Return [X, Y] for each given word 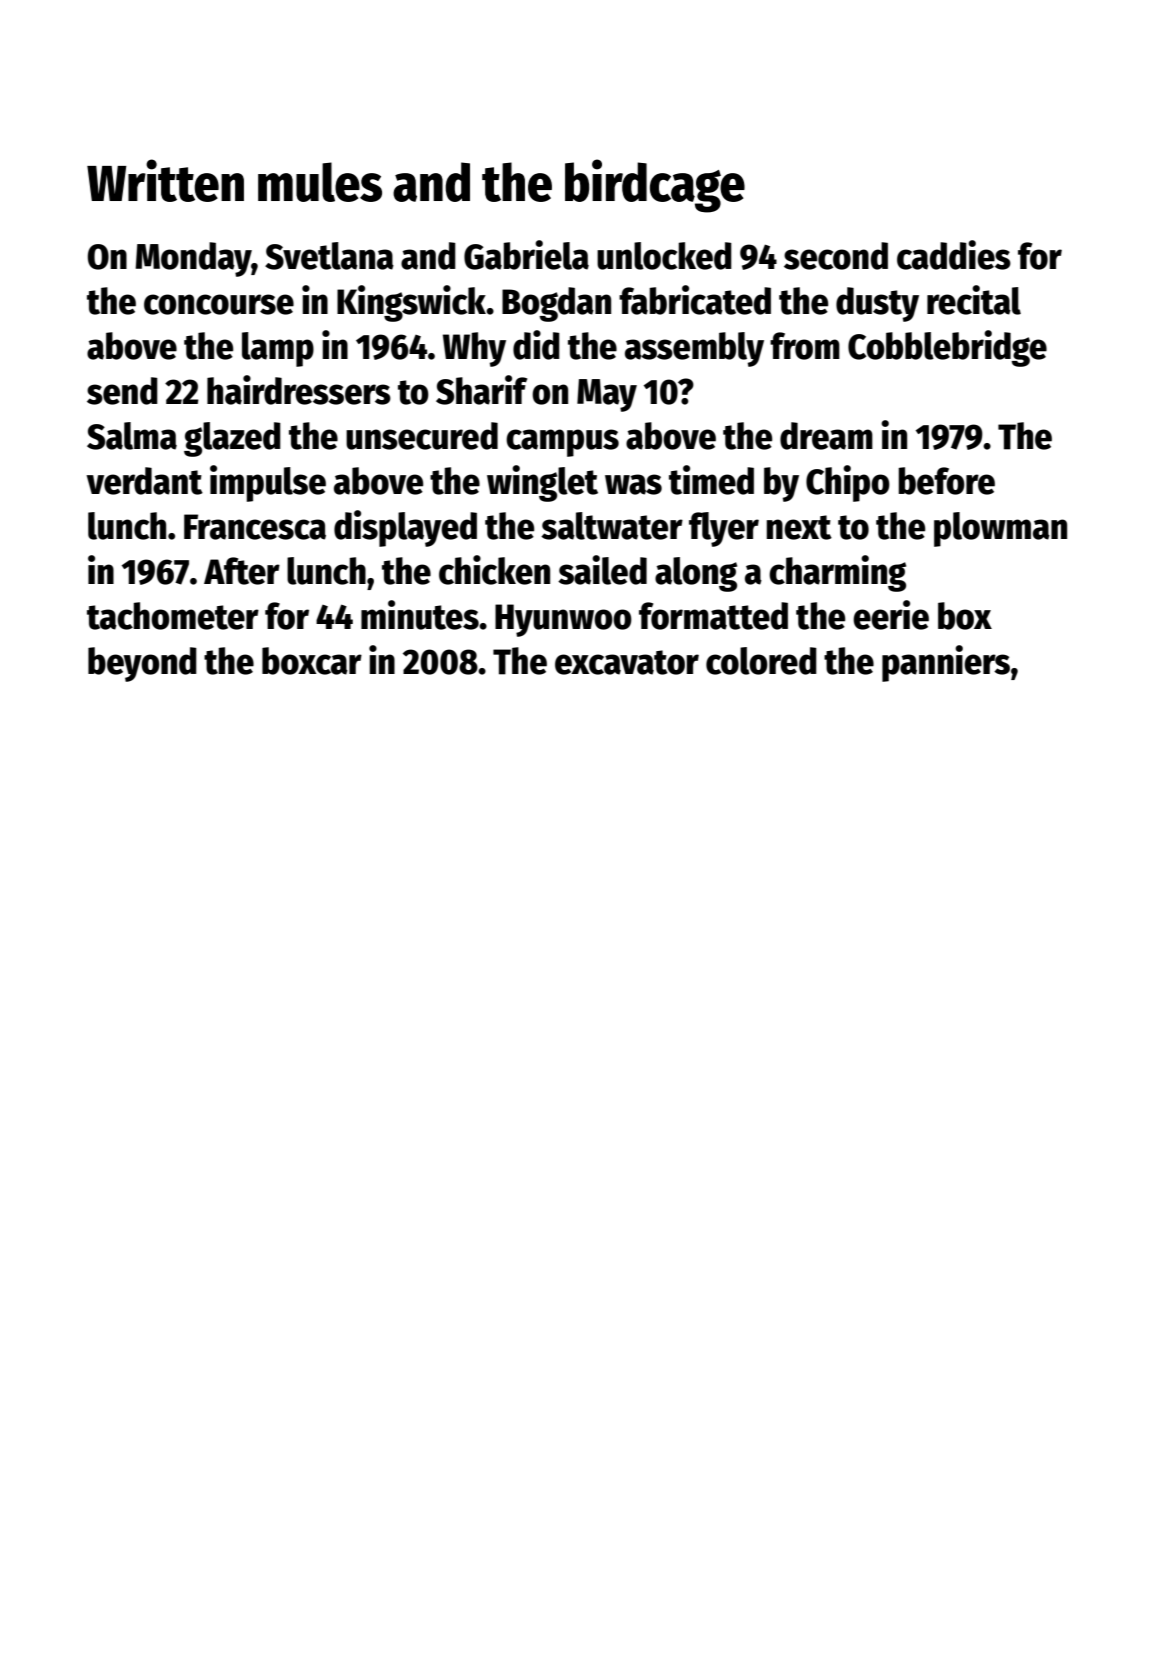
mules [320, 182]
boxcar [312, 661]
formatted [713, 616]
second [836, 256]
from [805, 346]
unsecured [422, 436]
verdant [144, 481]
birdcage [655, 186]
